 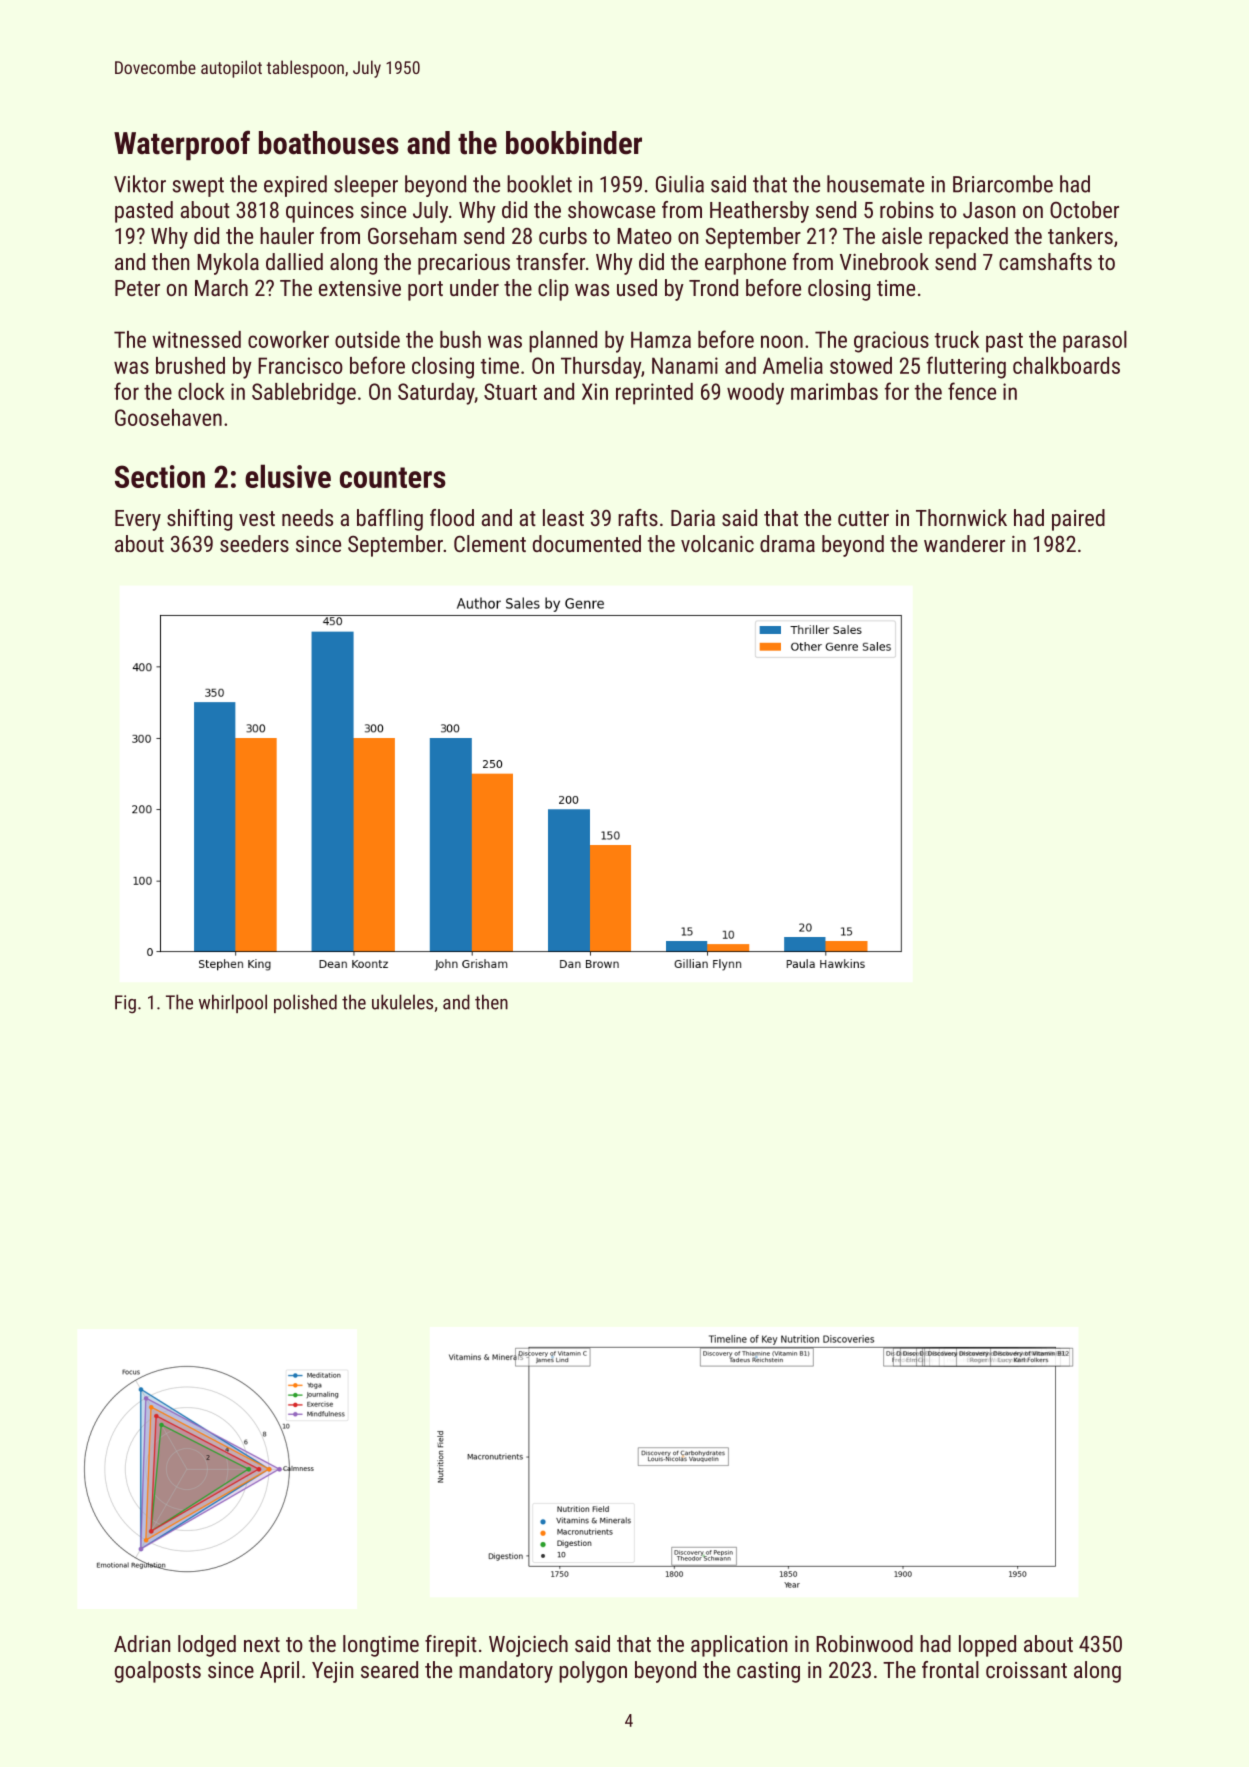 I want to click on Wojciech, so click(x=528, y=1646).
